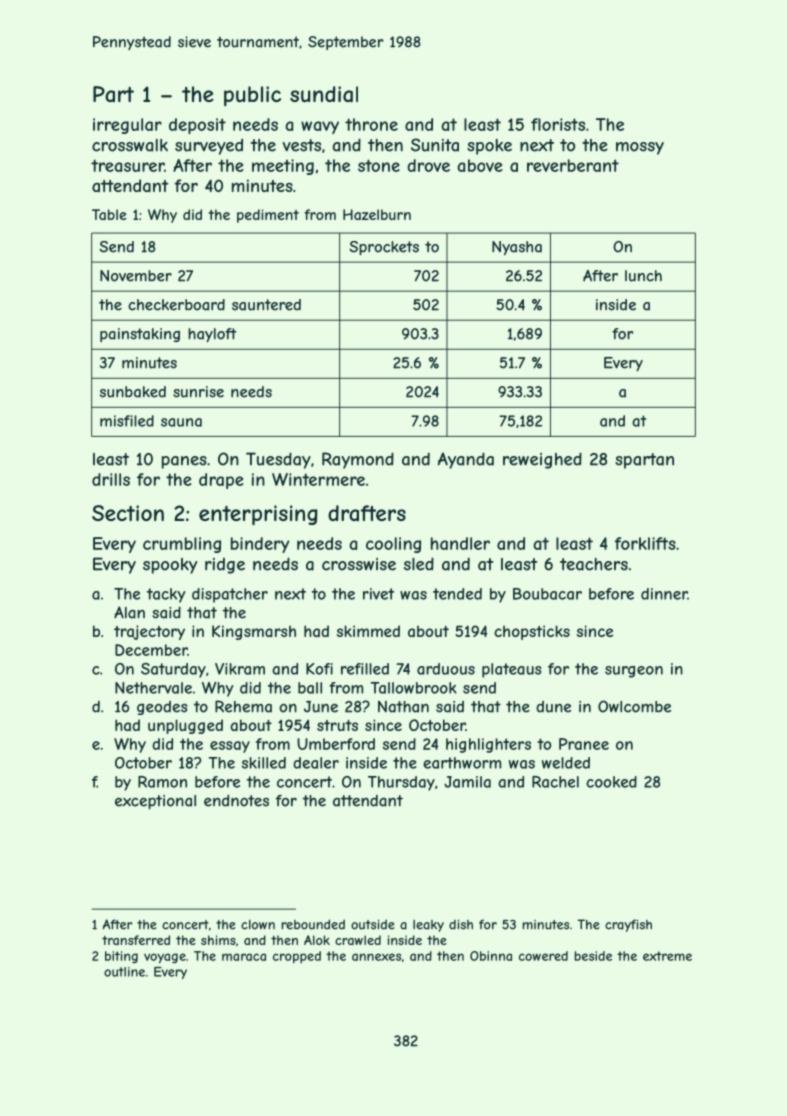 This screenshot has width=787, height=1116. Describe the element at coordinates (244, 957) in the screenshot. I see `maraca` at that location.
